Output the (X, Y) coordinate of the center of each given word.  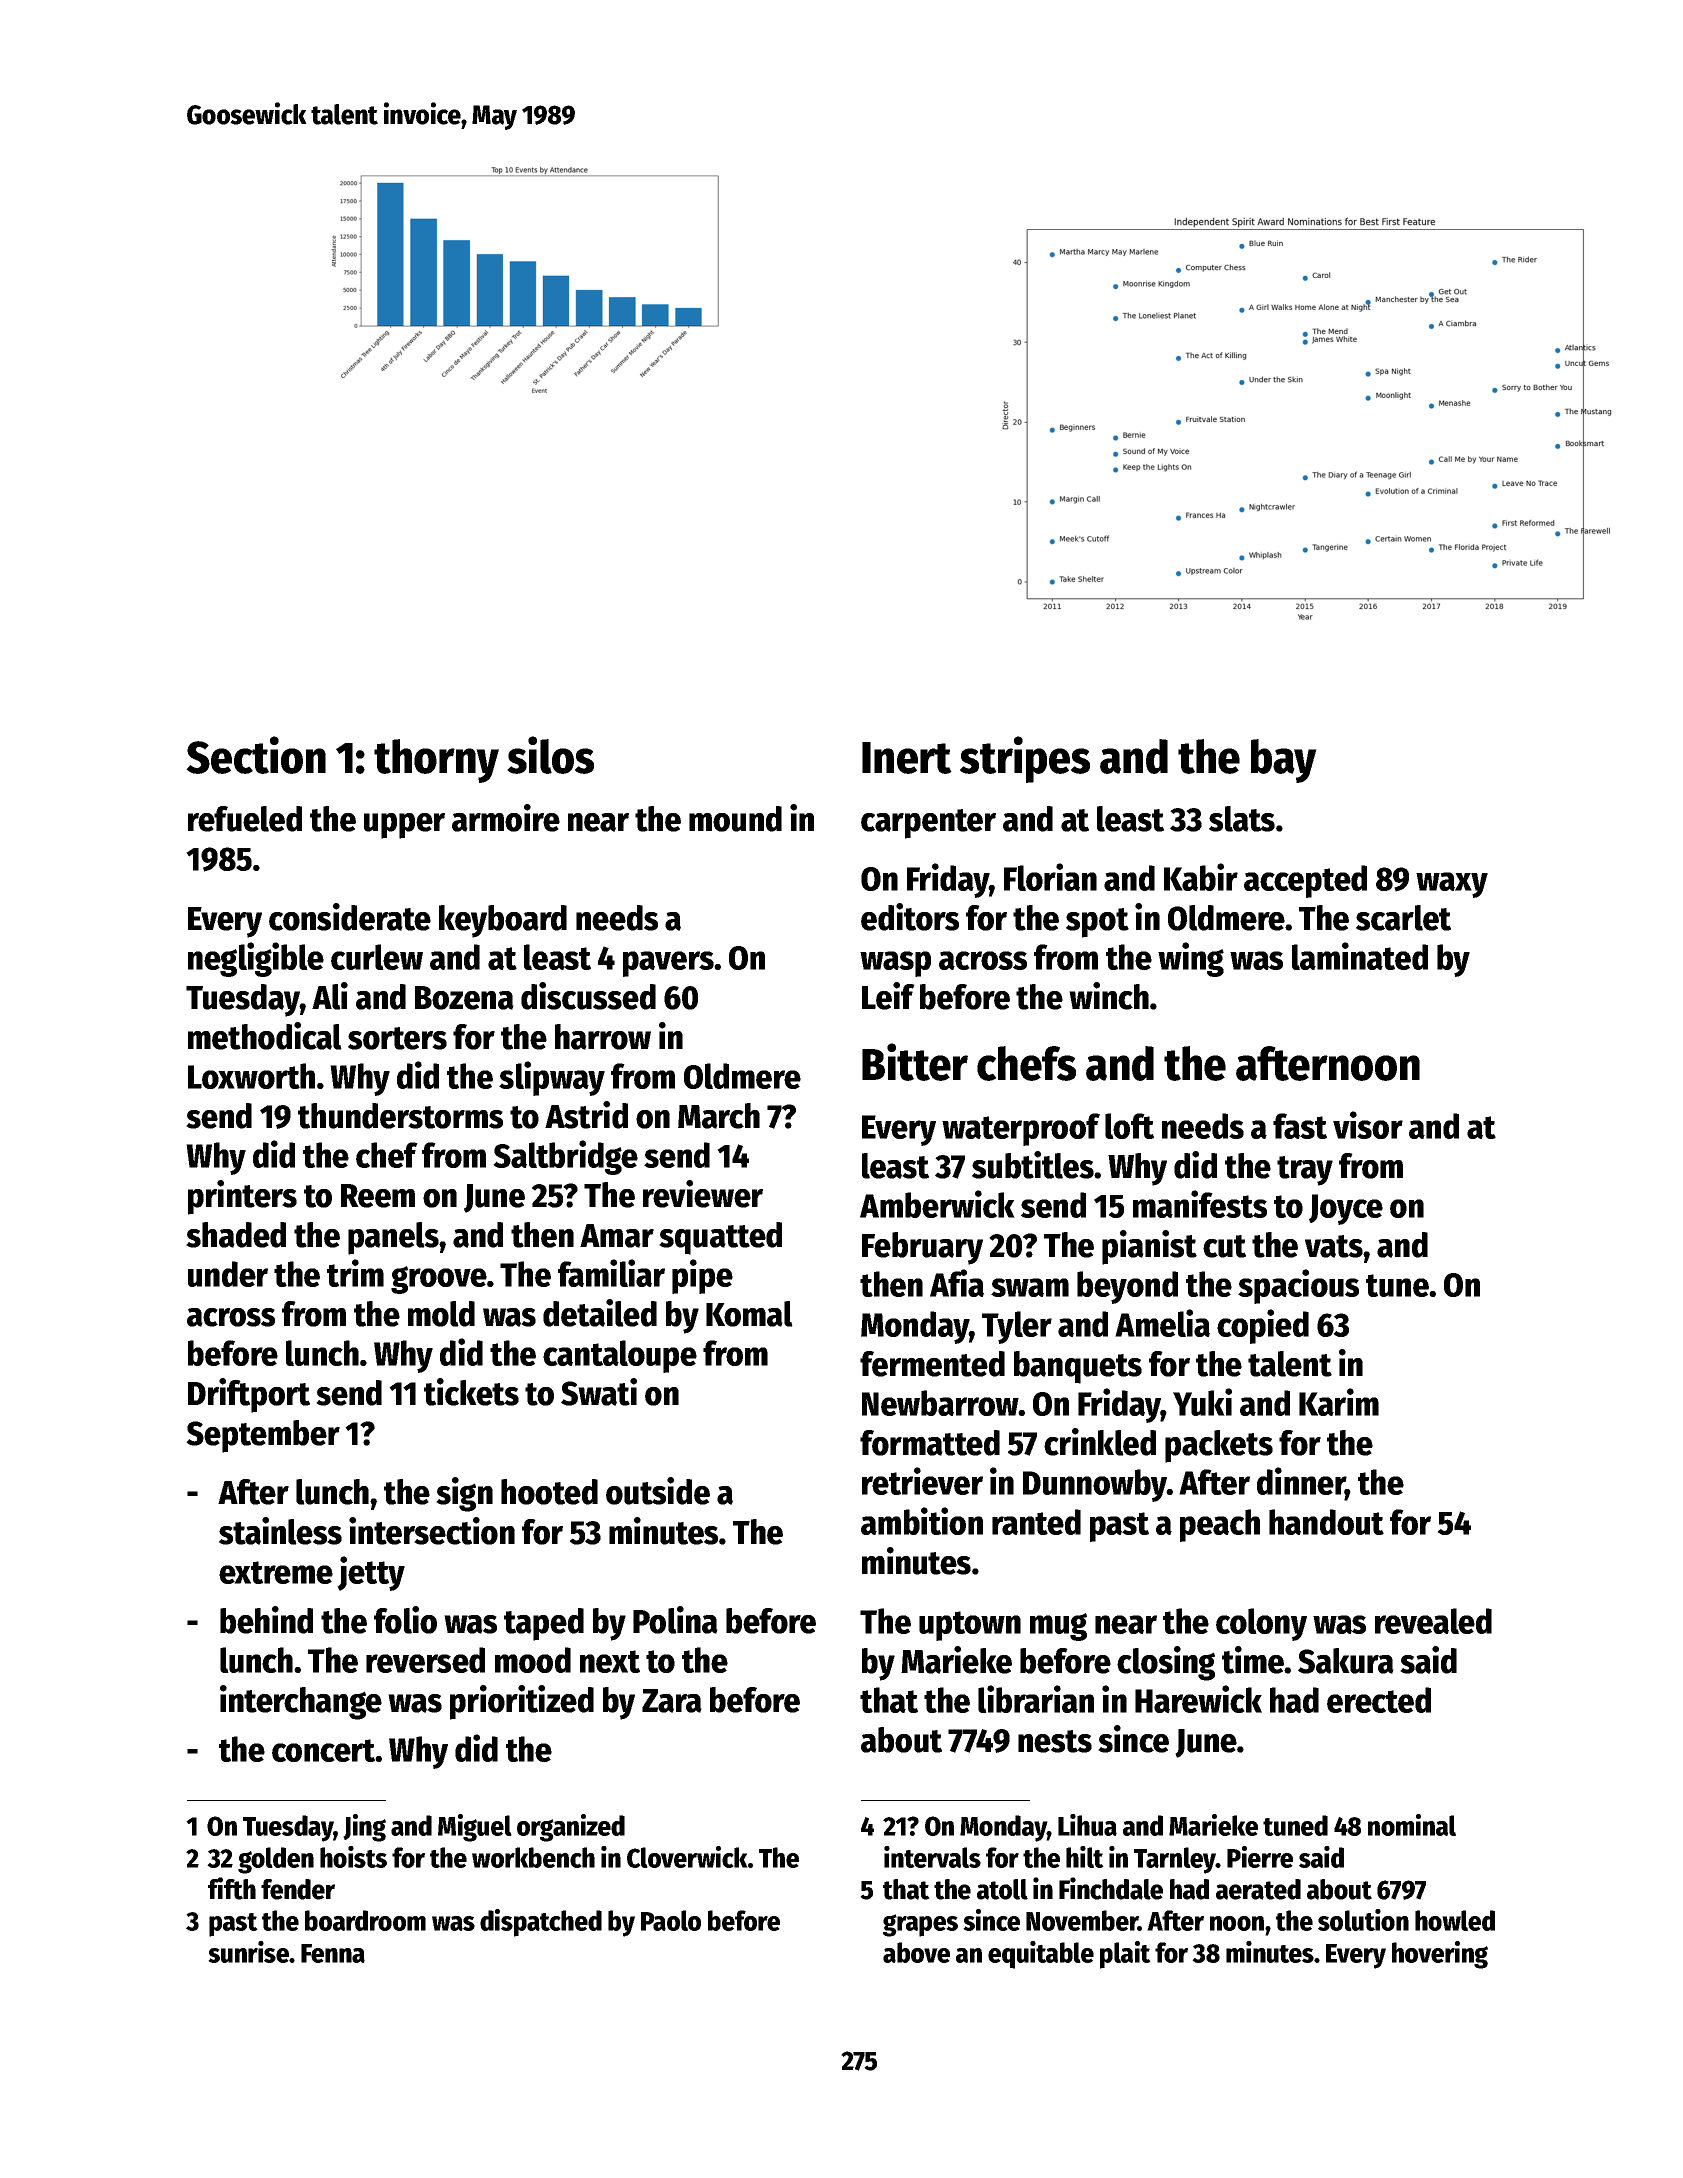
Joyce (1346, 1209)
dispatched (541, 1923)
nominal (1412, 1825)
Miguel (475, 1828)
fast (1300, 1126)
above (916, 1952)
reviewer (703, 1194)
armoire (506, 818)
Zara (672, 1701)
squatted (720, 1238)
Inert (907, 758)
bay (1284, 761)
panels (393, 1238)
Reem (378, 1196)
